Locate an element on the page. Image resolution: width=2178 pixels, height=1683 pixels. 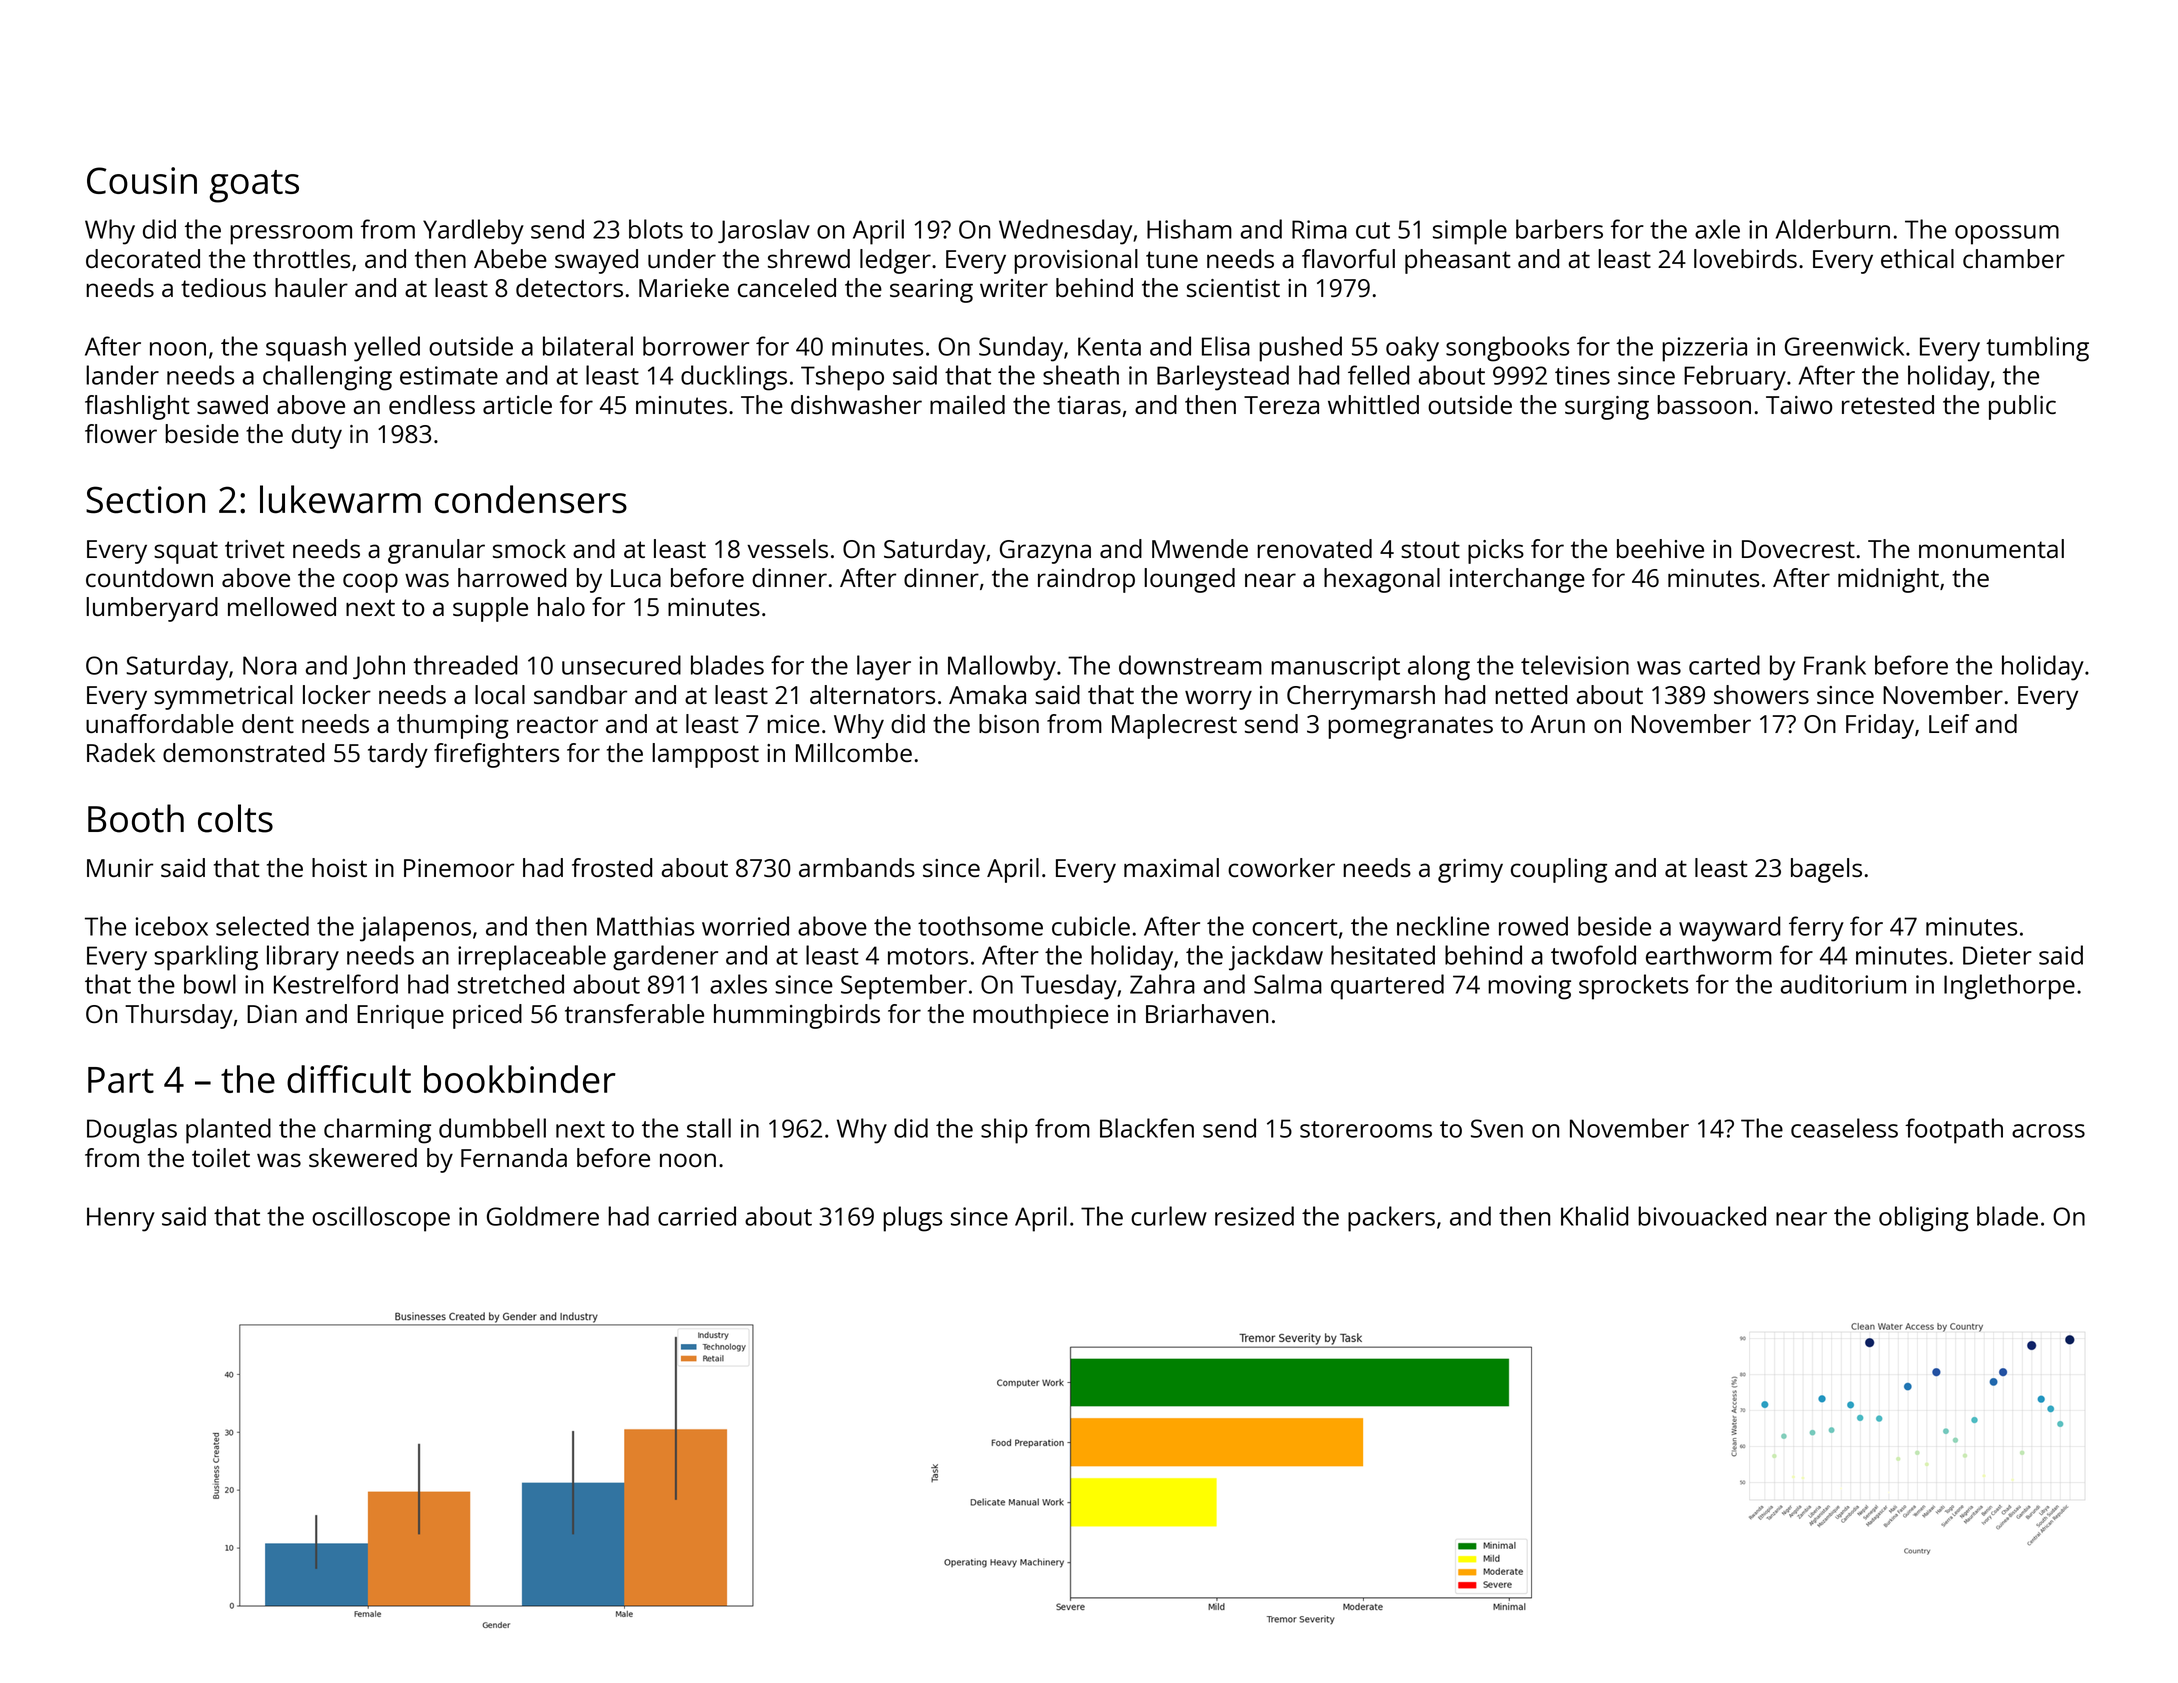
squash is located at coordinates (306, 349).
